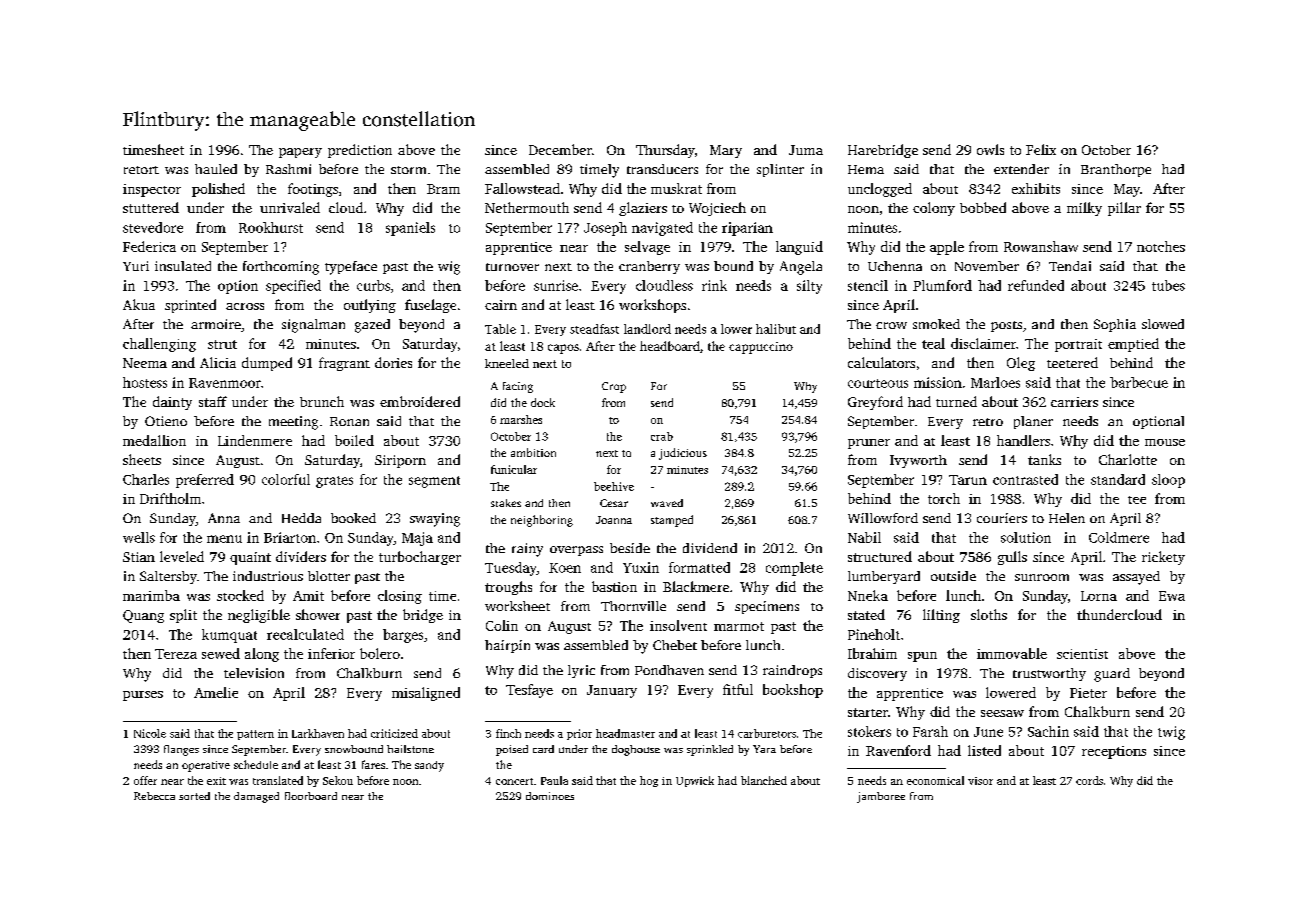  Describe the element at coordinates (806, 150) in the screenshot. I see `Juma` at that location.
